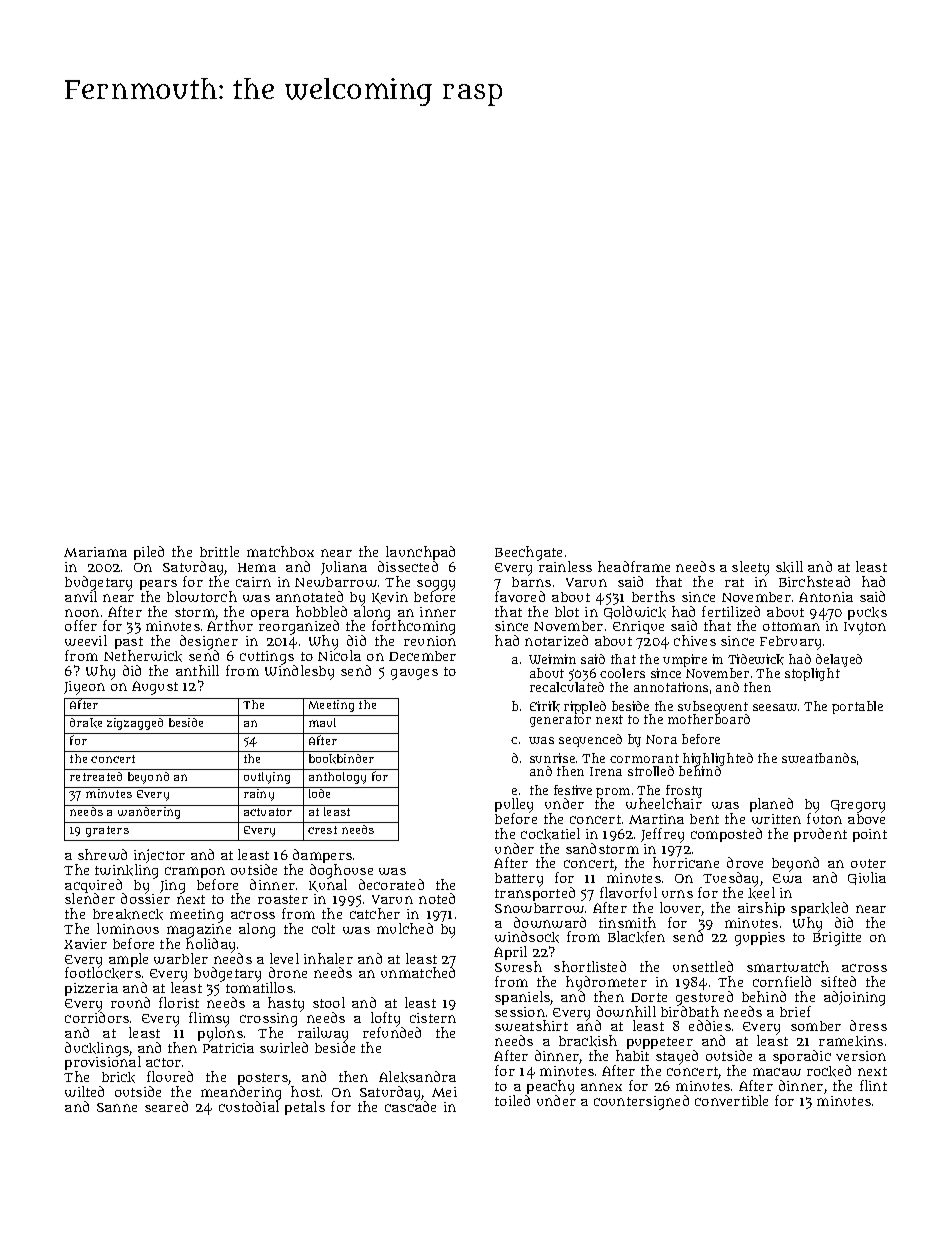  Describe the element at coordinates (858, 806) in the image. I see `Gregory` at that location.
